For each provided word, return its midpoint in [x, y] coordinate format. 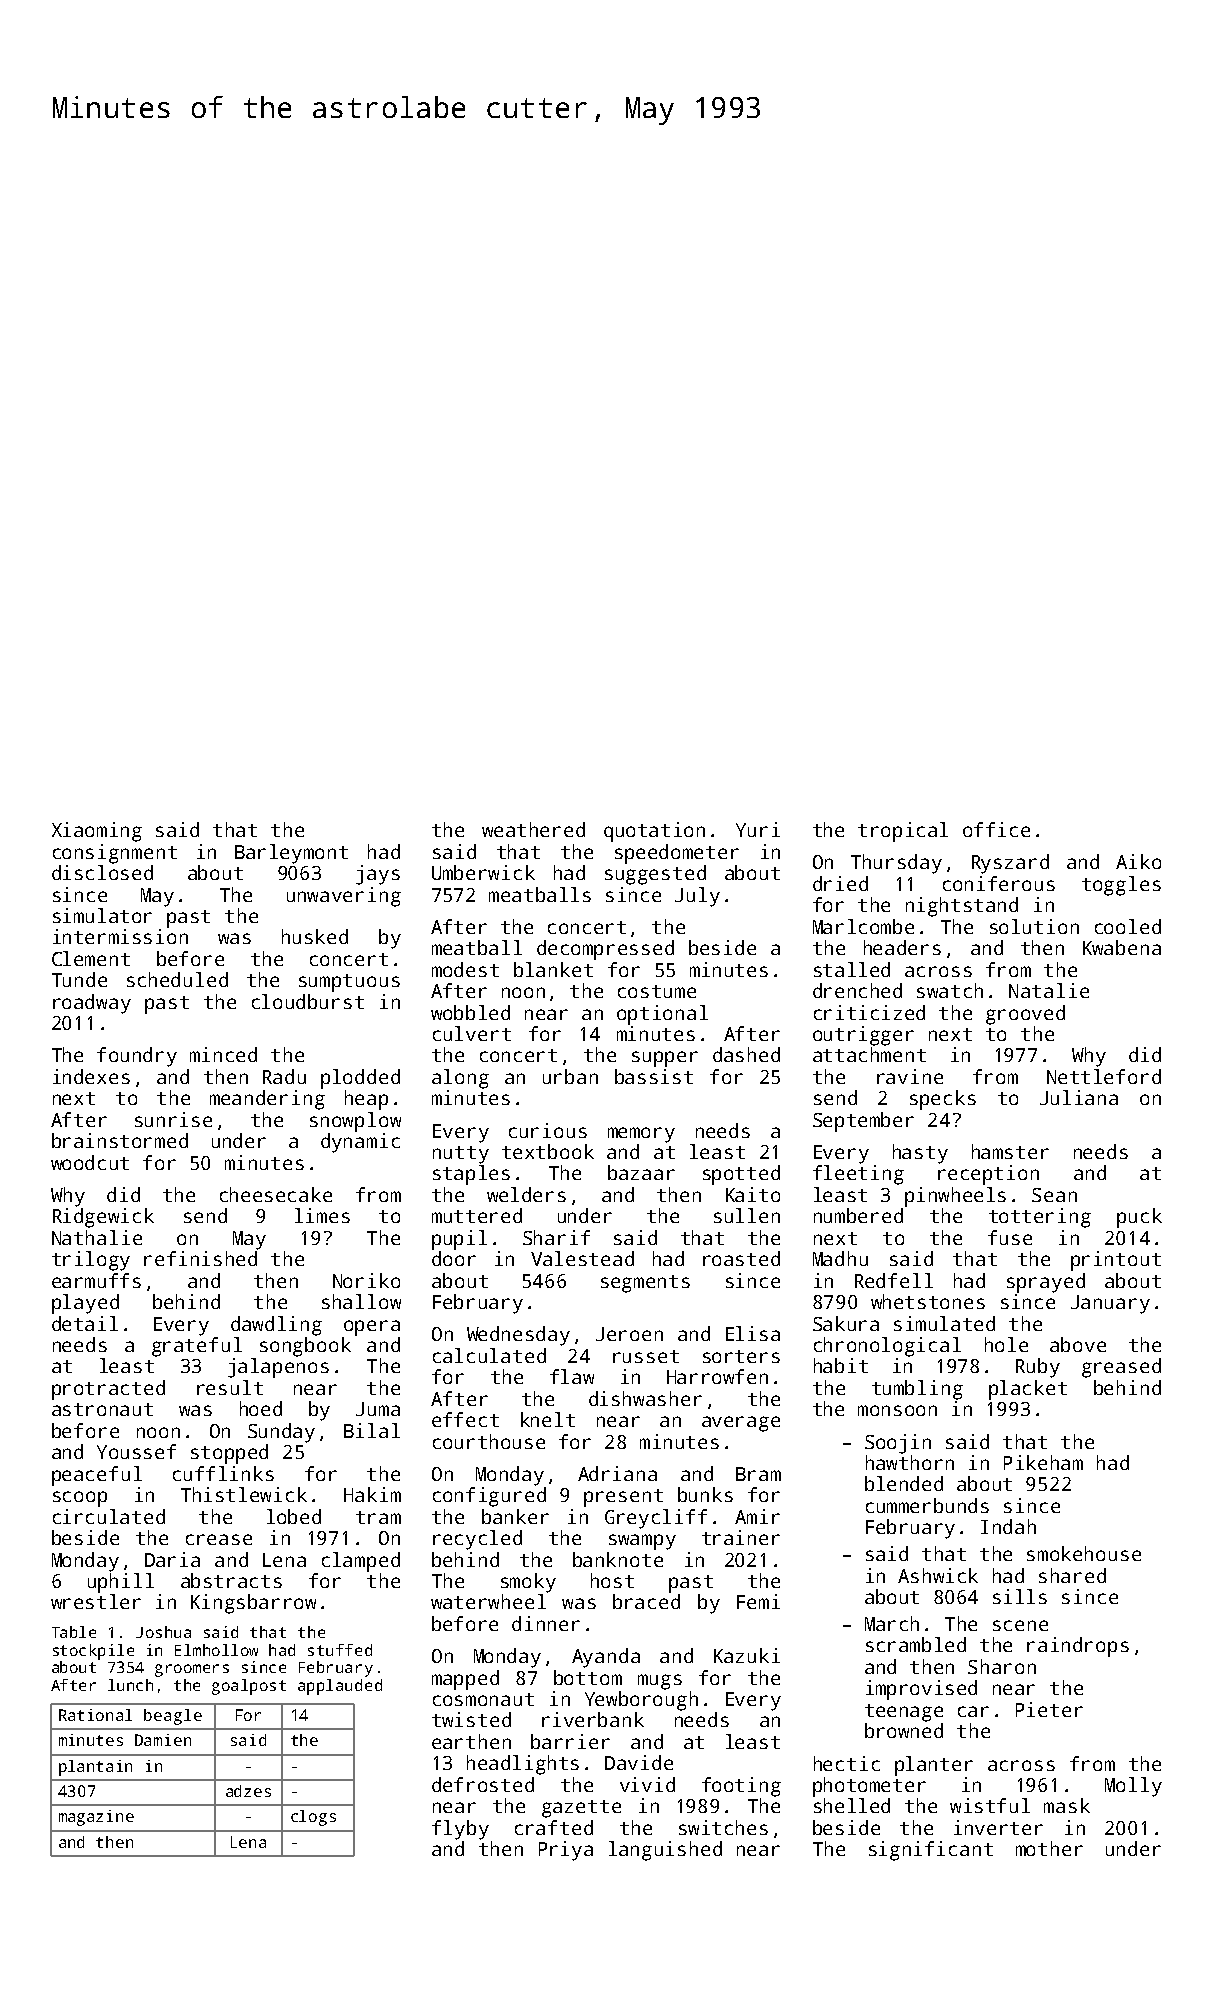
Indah [1008, 1526]
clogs [313, 1818]
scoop [80, 1499]
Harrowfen [717, 1376]
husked [315, 936]
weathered [533, 829]
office [996, 829]
